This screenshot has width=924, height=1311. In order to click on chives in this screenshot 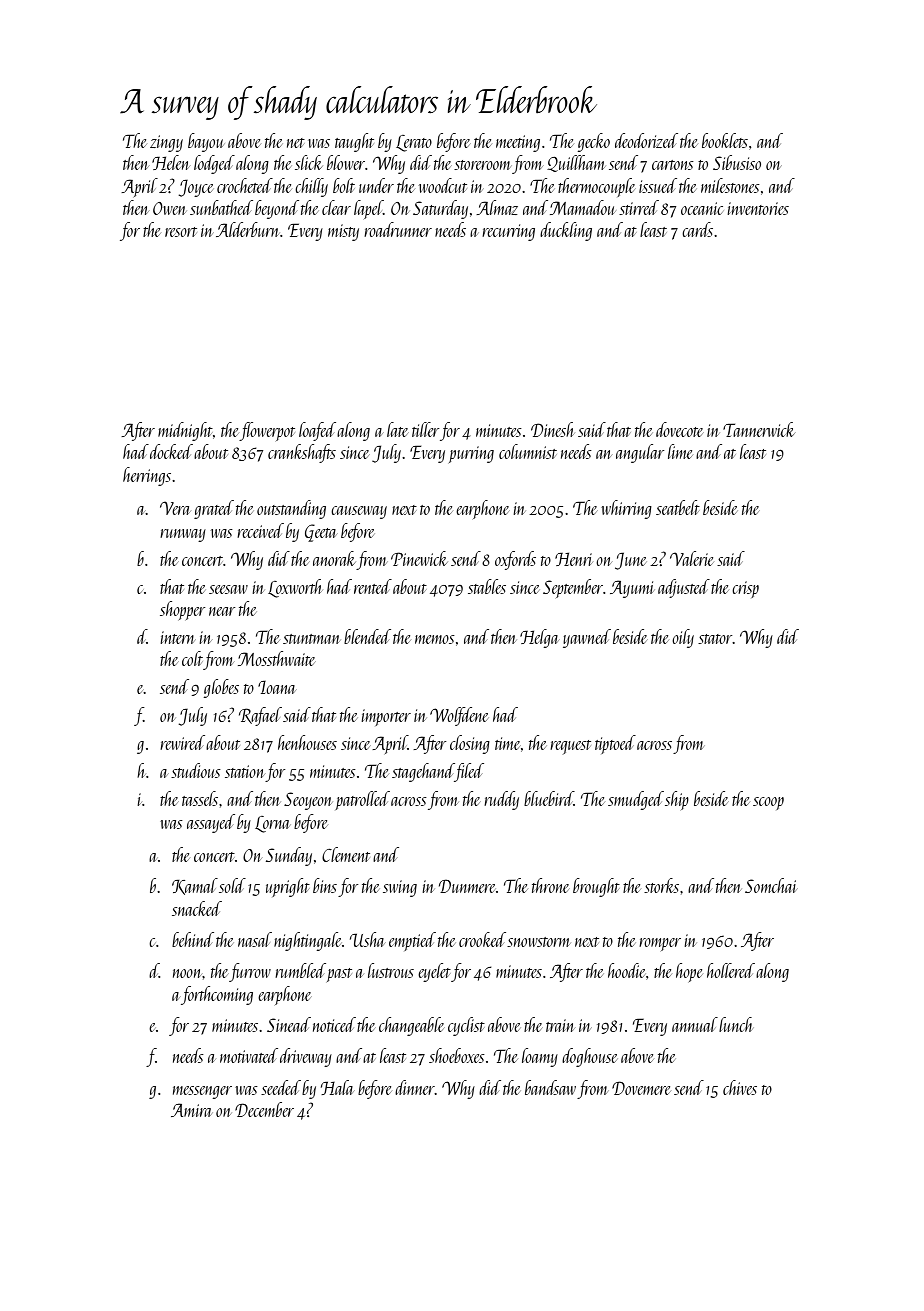, I will do `click(740, 1087)`.
